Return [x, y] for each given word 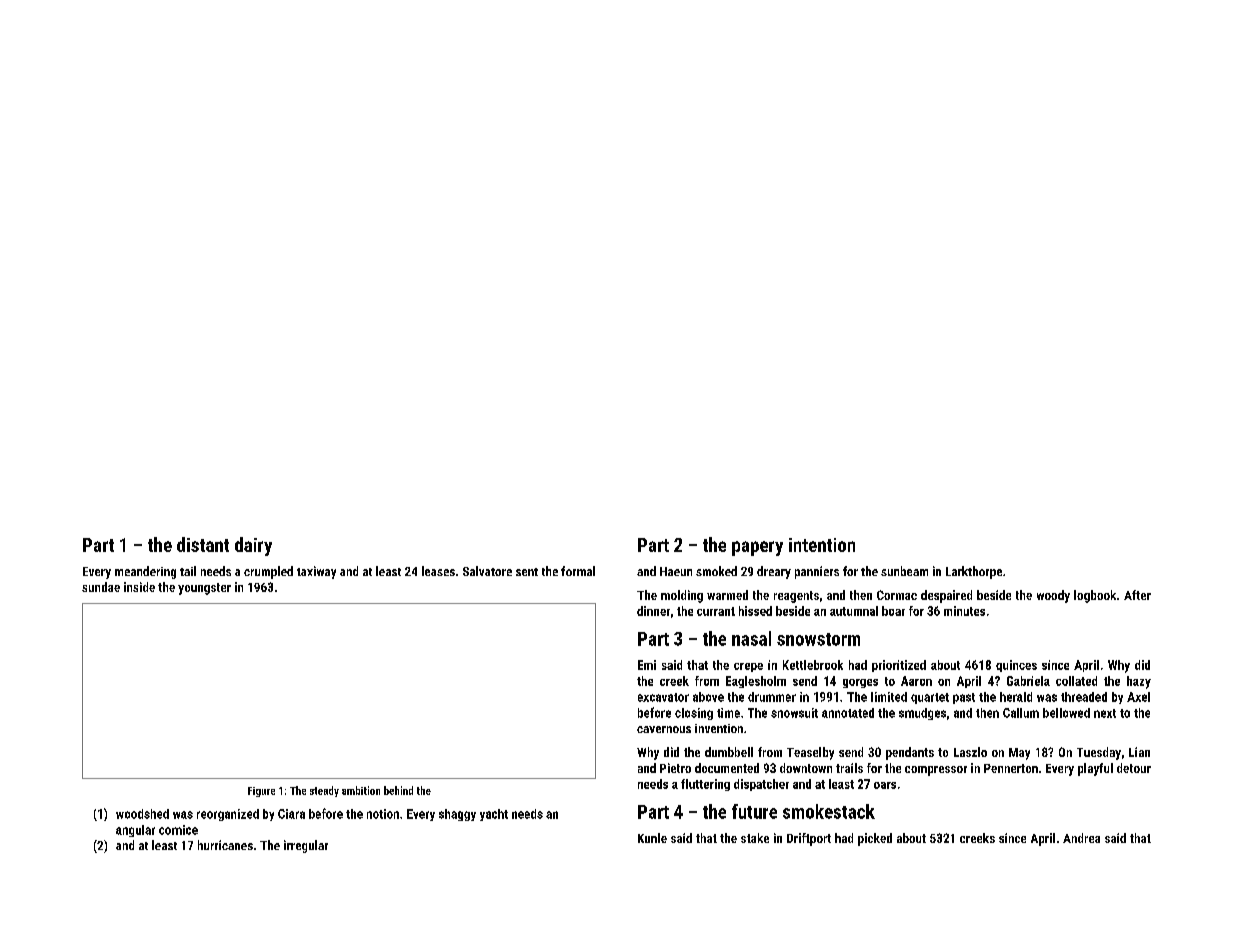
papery [757, 548]
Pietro [675, 768]
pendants [910, 753]
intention [822, 545]
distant [203, 544]
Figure [261, 792]
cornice [178, 830]
